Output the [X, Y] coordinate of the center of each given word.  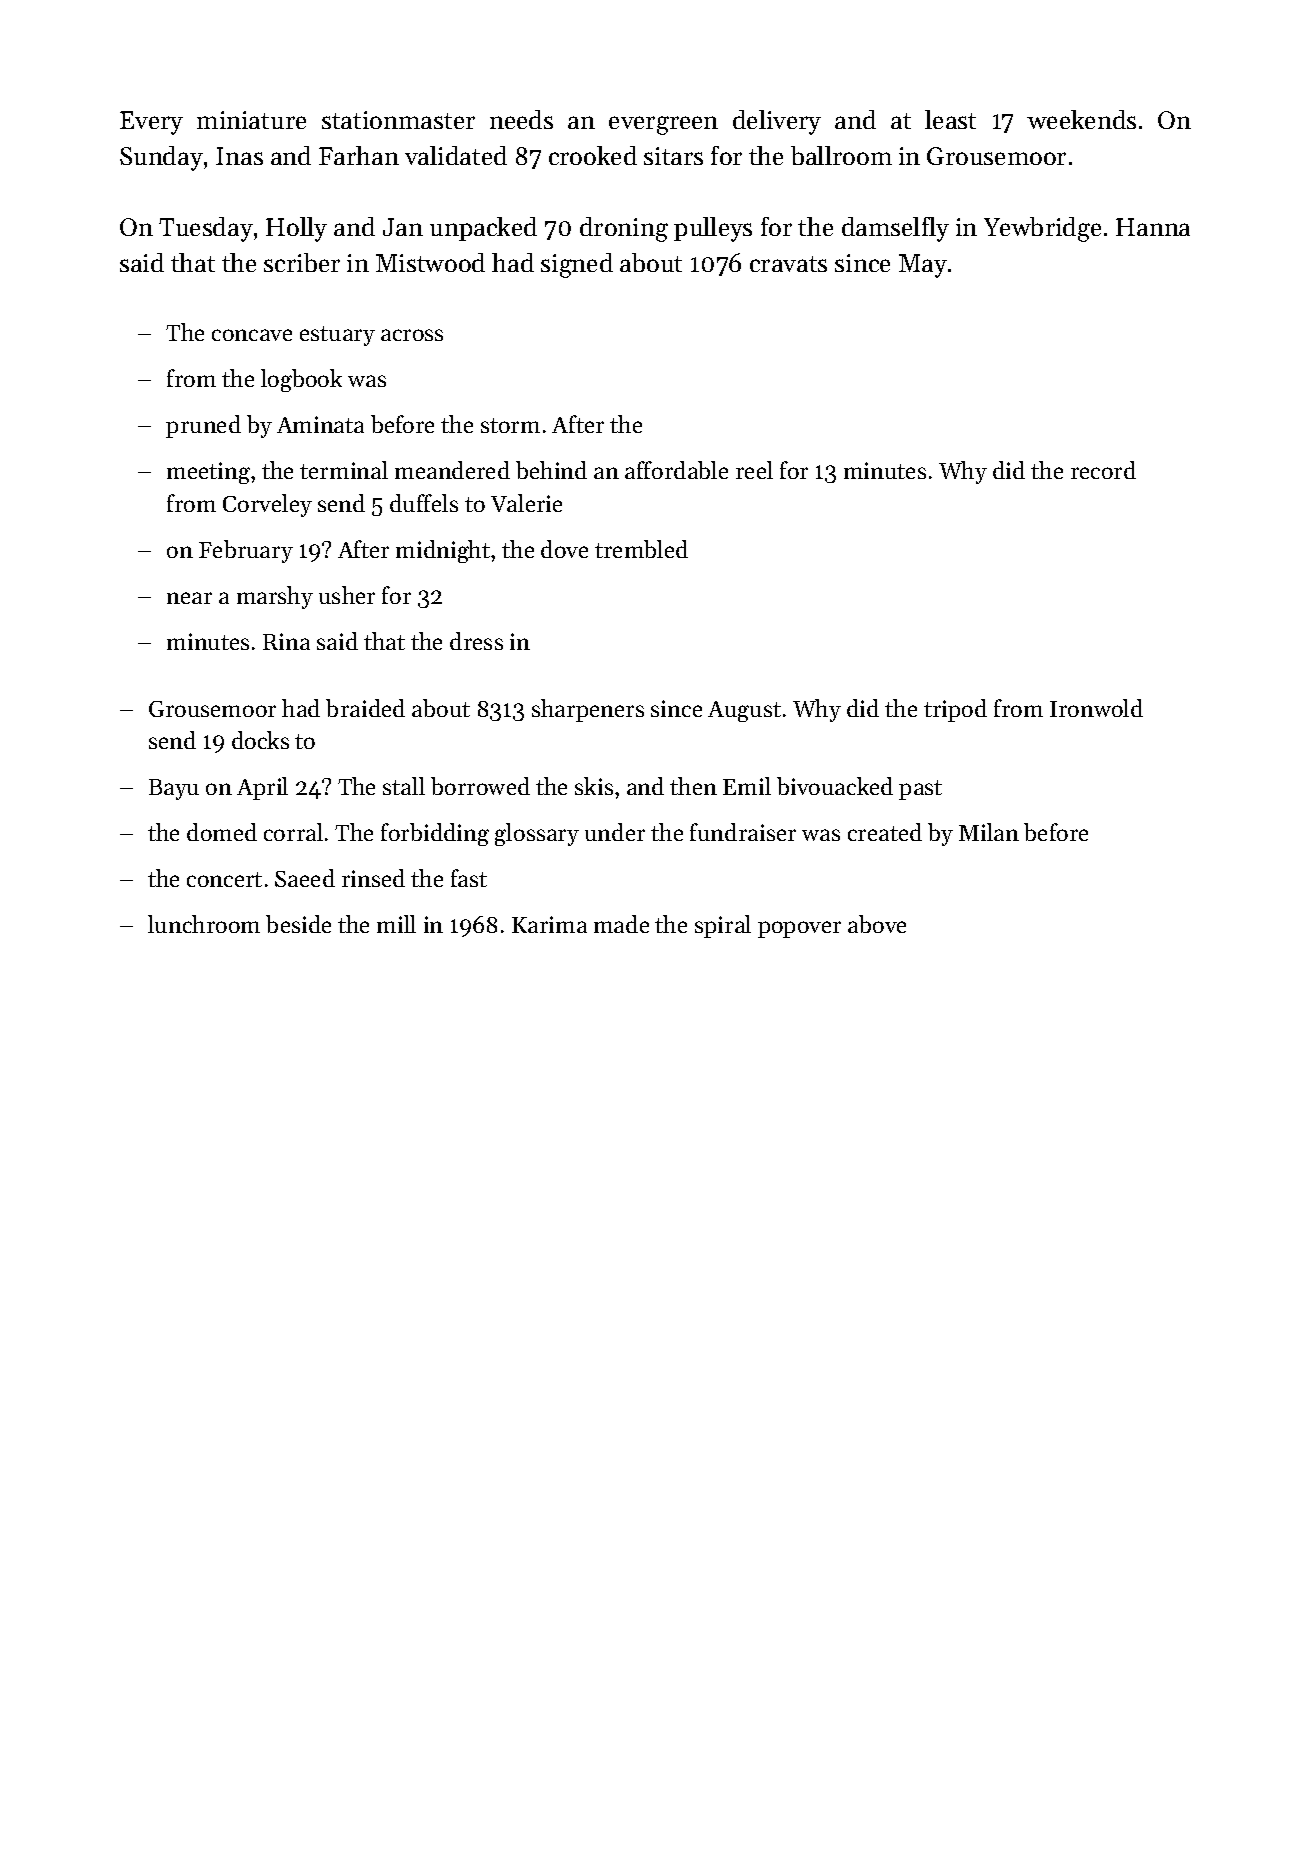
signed [577, 265]
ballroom [841, 155]
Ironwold [1096, 708]
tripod [955, 710]
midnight [443, 551]
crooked [593, 155]
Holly [296, 229]
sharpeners [588, 710]
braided [365, 708]
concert [224, 879]
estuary [337, 336]
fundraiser [743, 832]
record [1103, 470]
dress [476, 641]
